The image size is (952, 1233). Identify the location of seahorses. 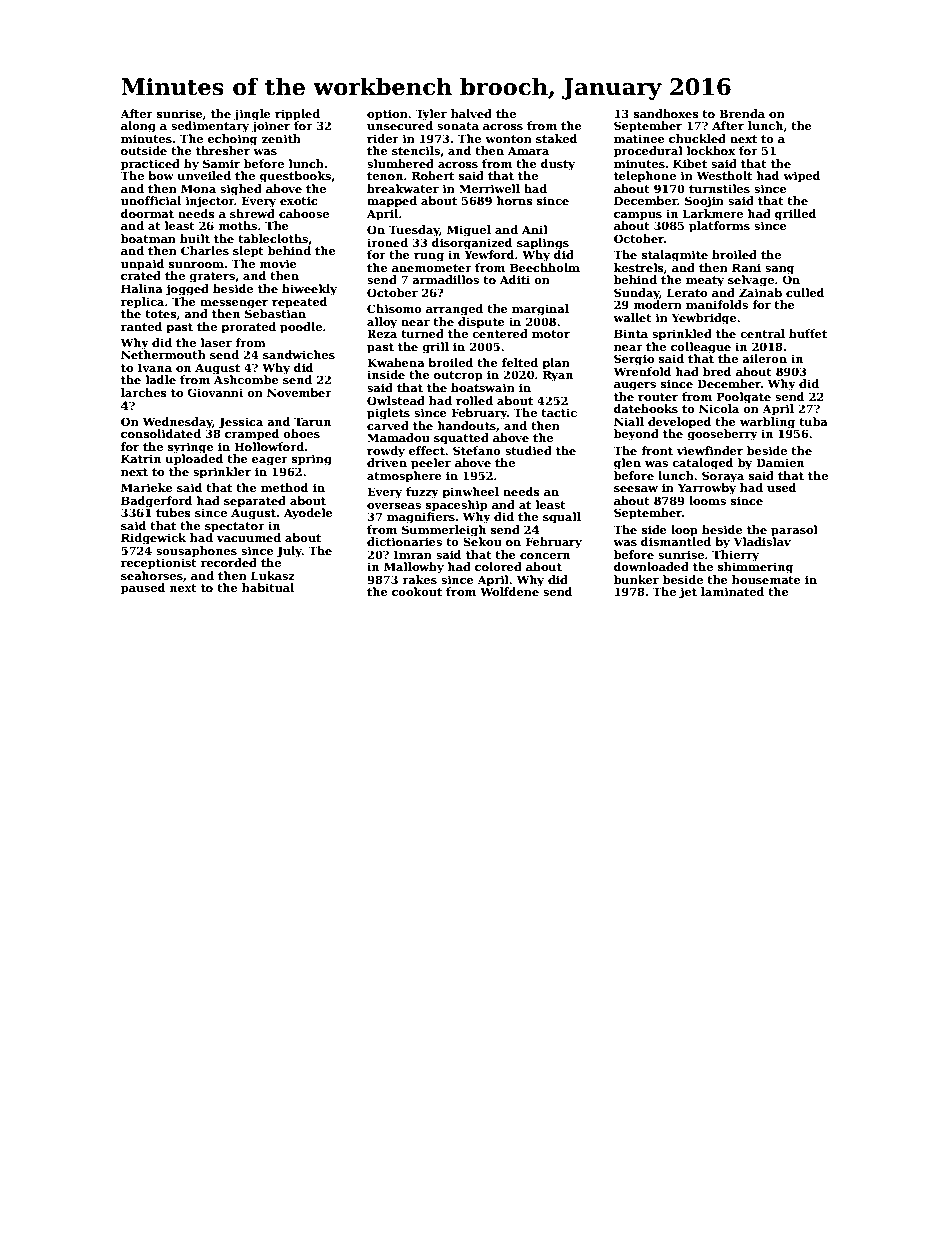
(152, 575).
